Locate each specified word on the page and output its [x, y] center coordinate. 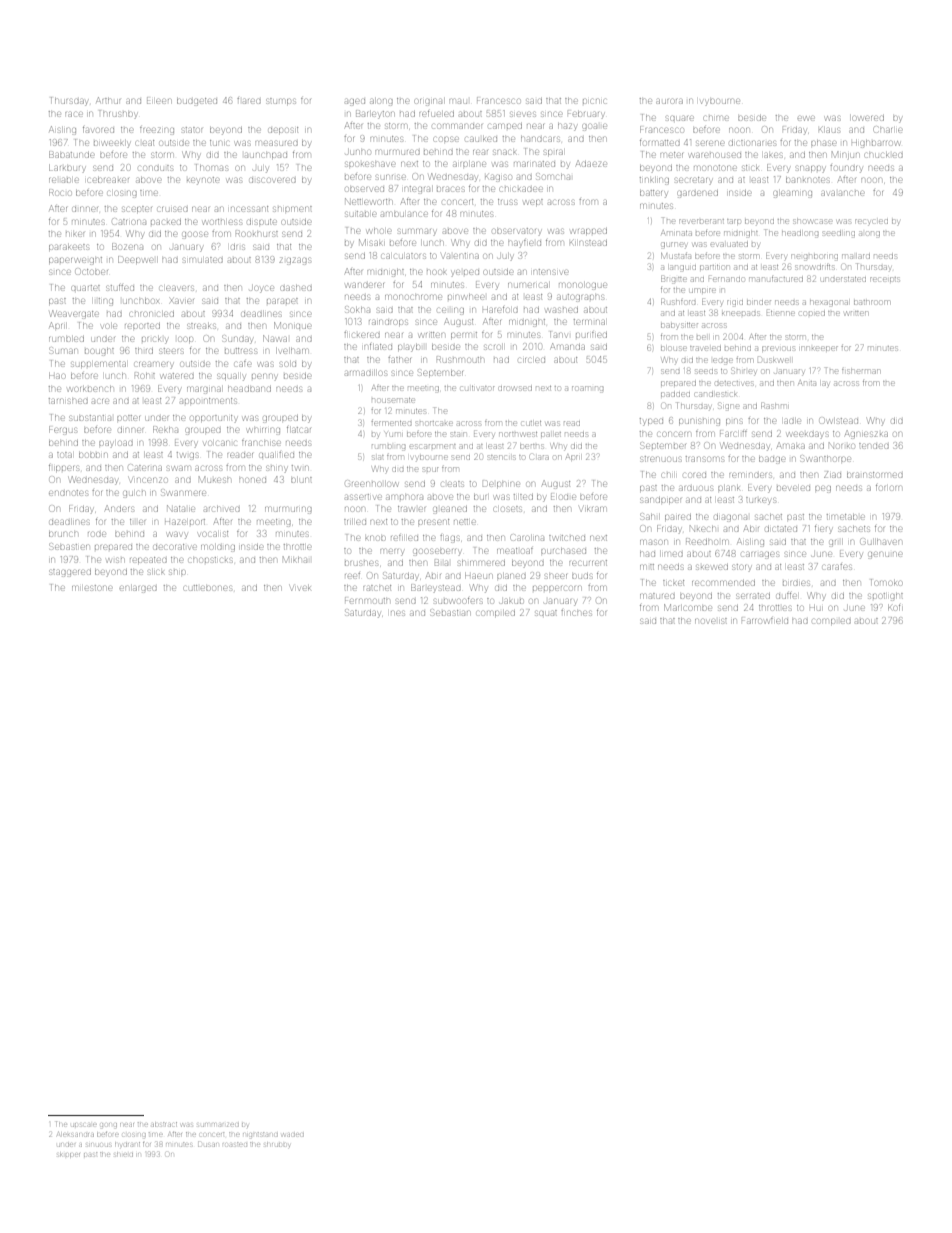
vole [109, 326]
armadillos [366, 373]
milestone [92, 588]
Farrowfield [765, 621]
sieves [523, 114]
